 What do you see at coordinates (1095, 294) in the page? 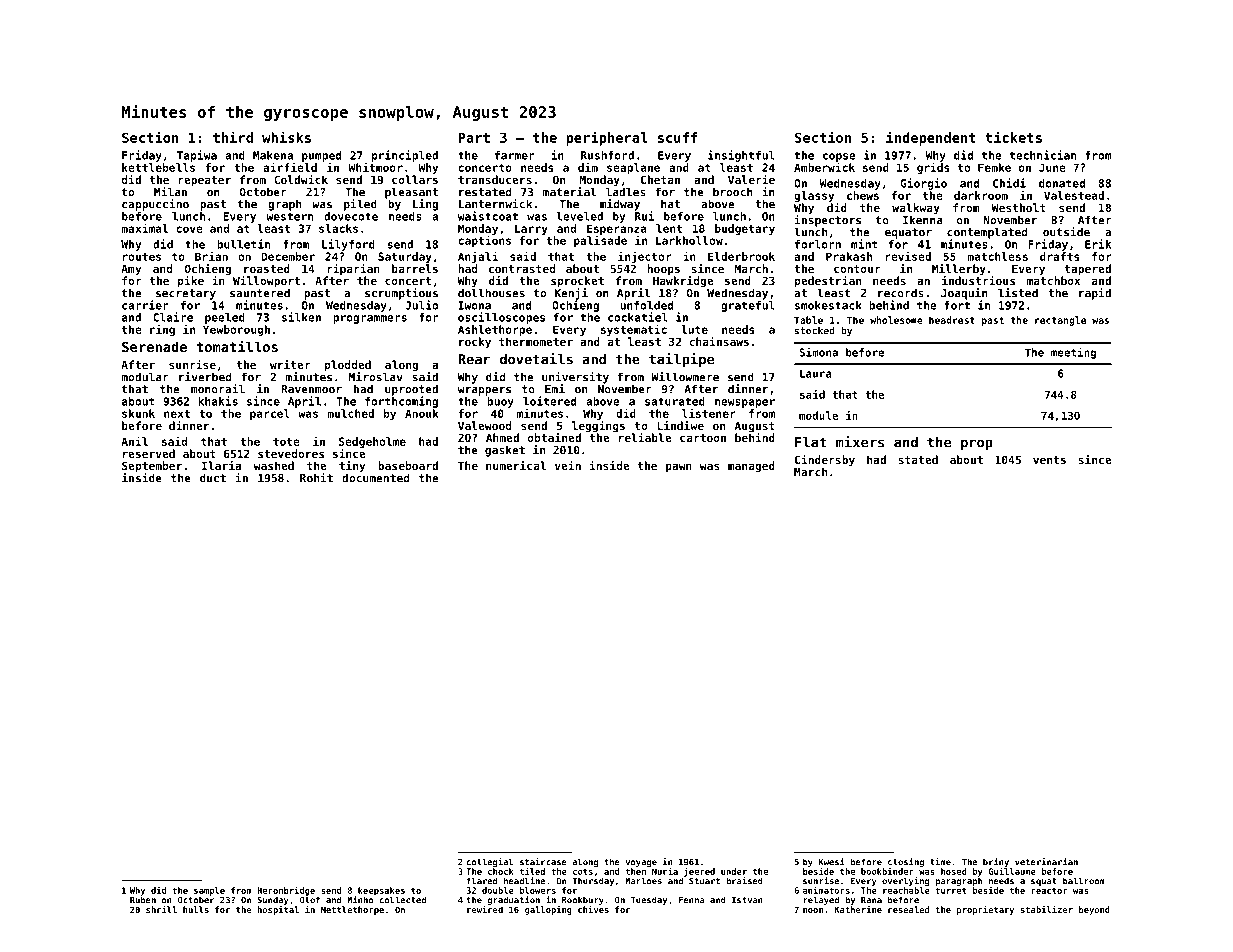
I see `rapid` at bounding box center [1095, 294].
